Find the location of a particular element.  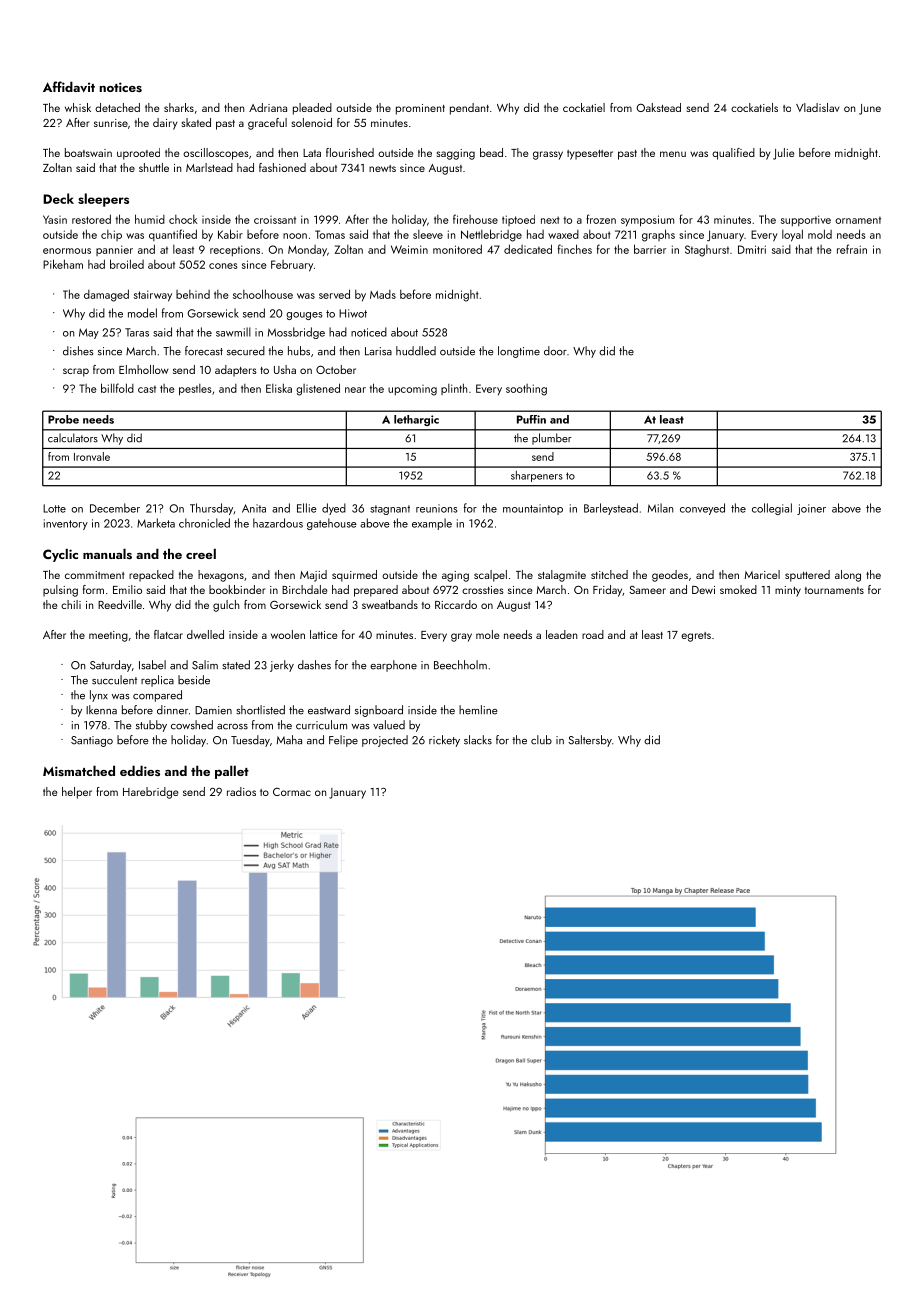

club is located at coordinates (541, 740).
